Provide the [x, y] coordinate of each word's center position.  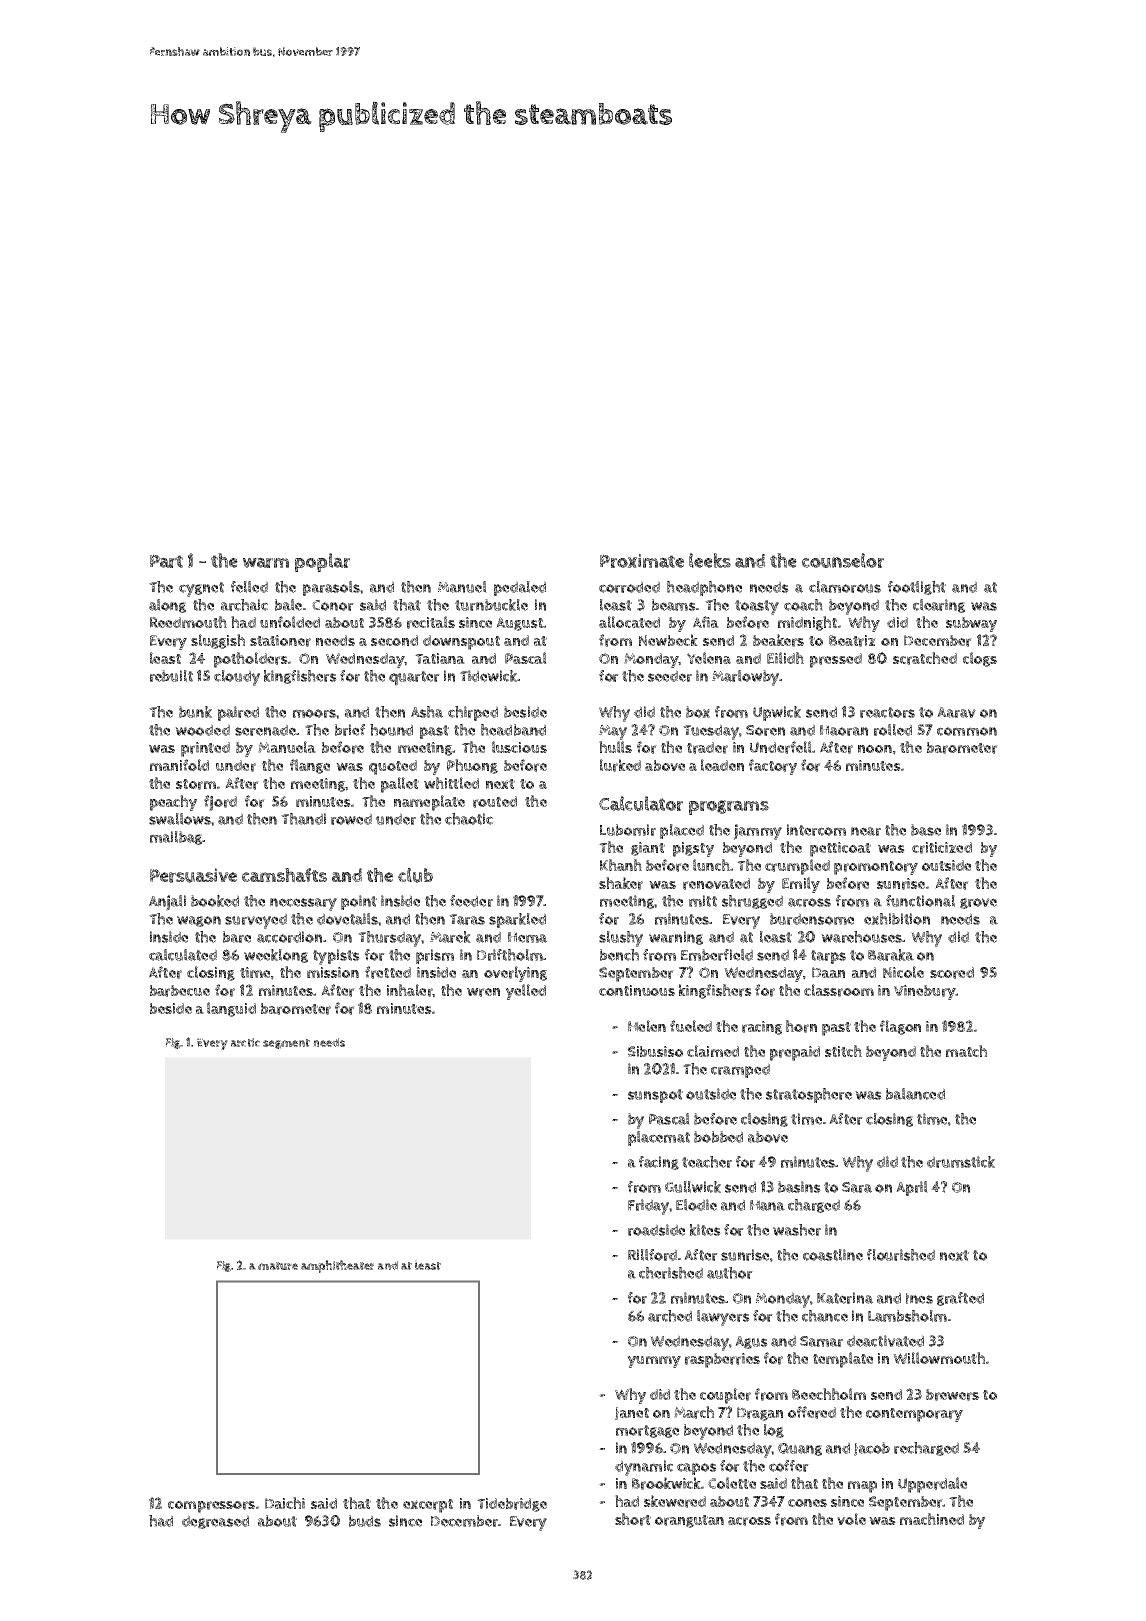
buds [365, 1521]
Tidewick [488, 676]
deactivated [885, 1341]
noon [875, 749]
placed [682, 831]
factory [773, 767]
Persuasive [193, 875]
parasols [331, 588]
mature [278, 1266]
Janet [632, 1413]
